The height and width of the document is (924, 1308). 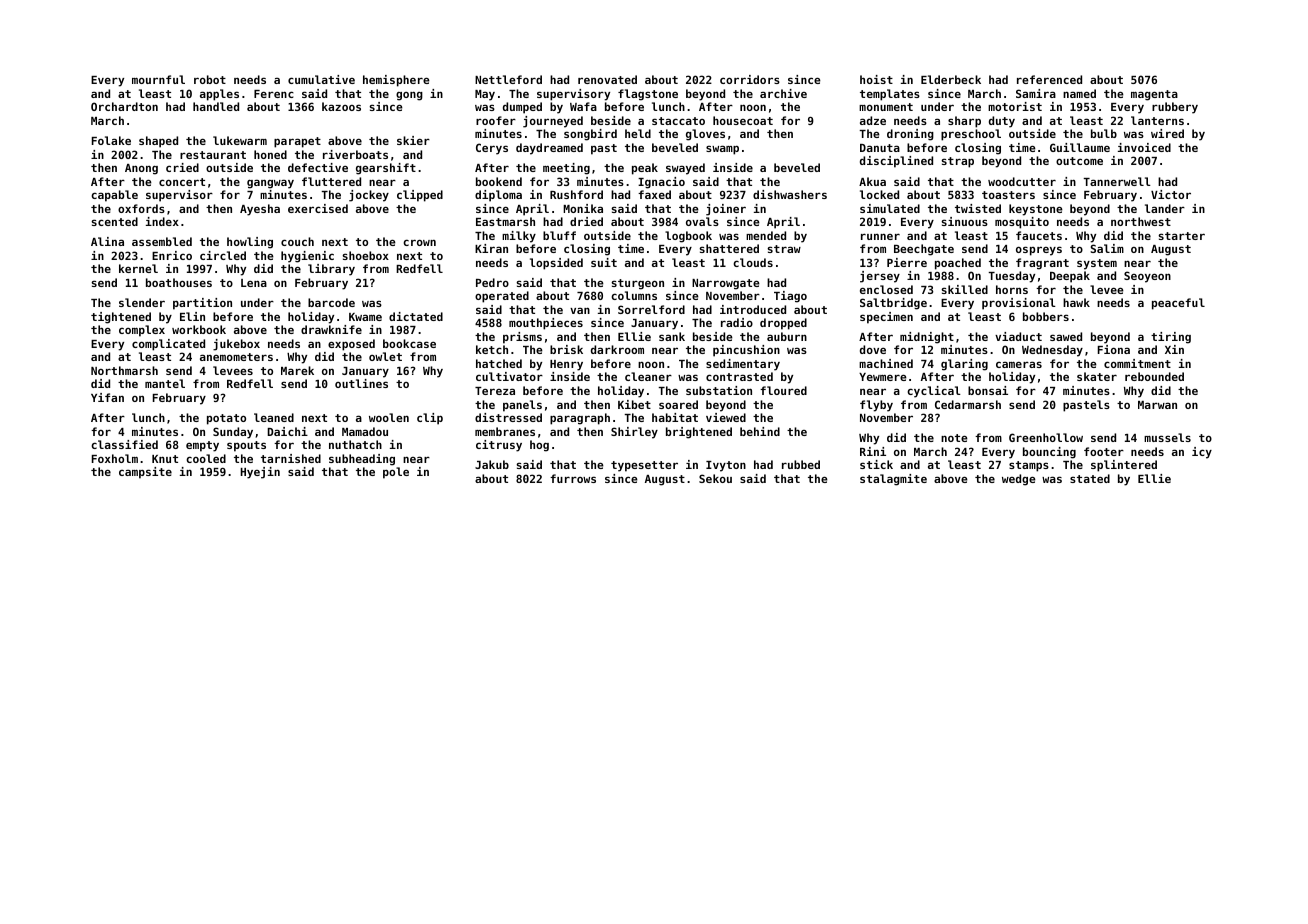 What do you see at coordinates (498, 196) in the document?
I see `diploma` at bounding box center [498, 196].
